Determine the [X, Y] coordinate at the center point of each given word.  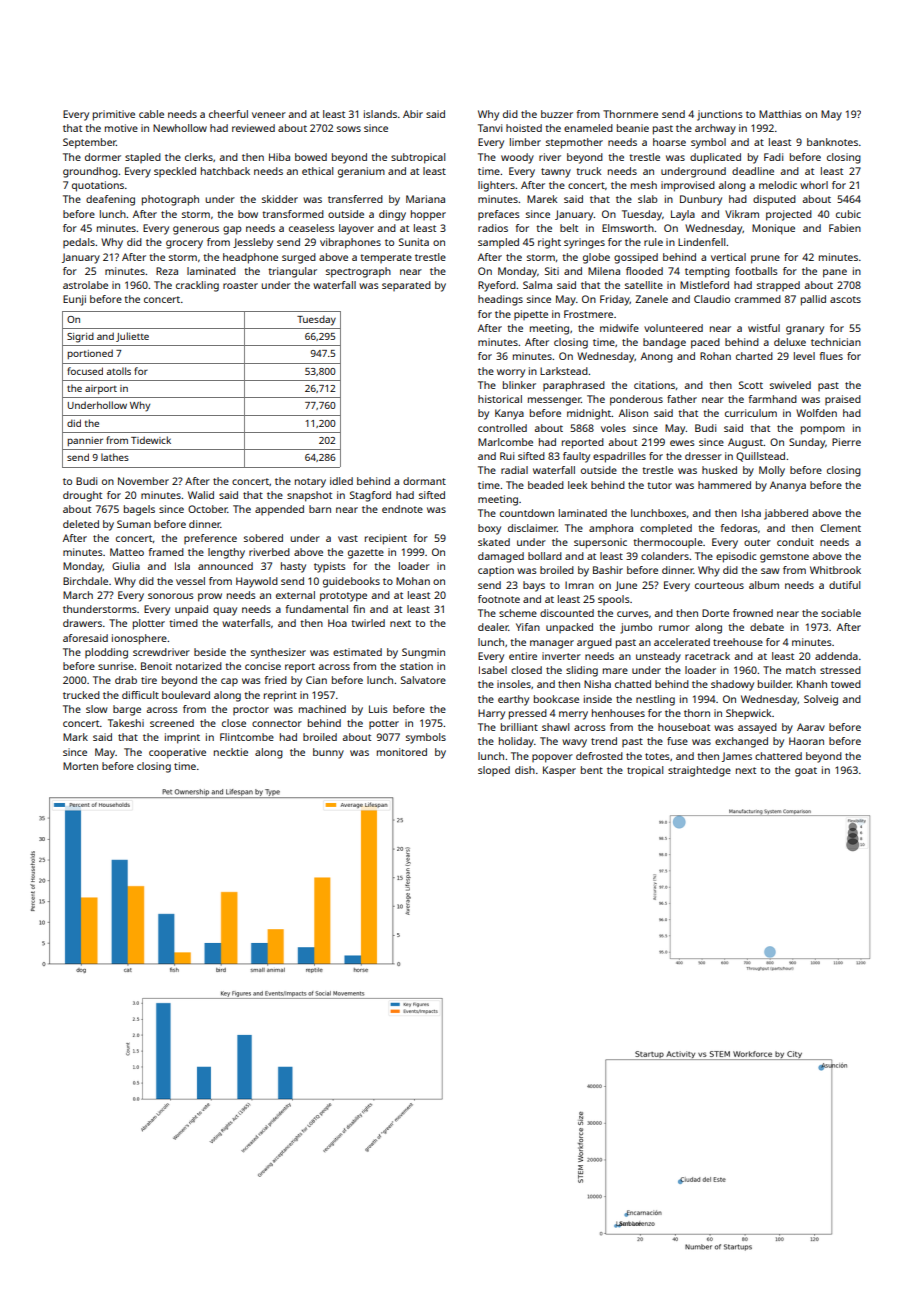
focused [85, 371]
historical [500, 399]
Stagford [370, 496]
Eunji [74, 300]
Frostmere [588, 314]
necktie [231, 752]
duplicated [715, 158]
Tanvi [490, 128]
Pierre [846, 442]
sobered [263, 538]
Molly [772, 471]
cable [151, 114]
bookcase [556, 699]
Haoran [806, 741]
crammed [758, 299]
